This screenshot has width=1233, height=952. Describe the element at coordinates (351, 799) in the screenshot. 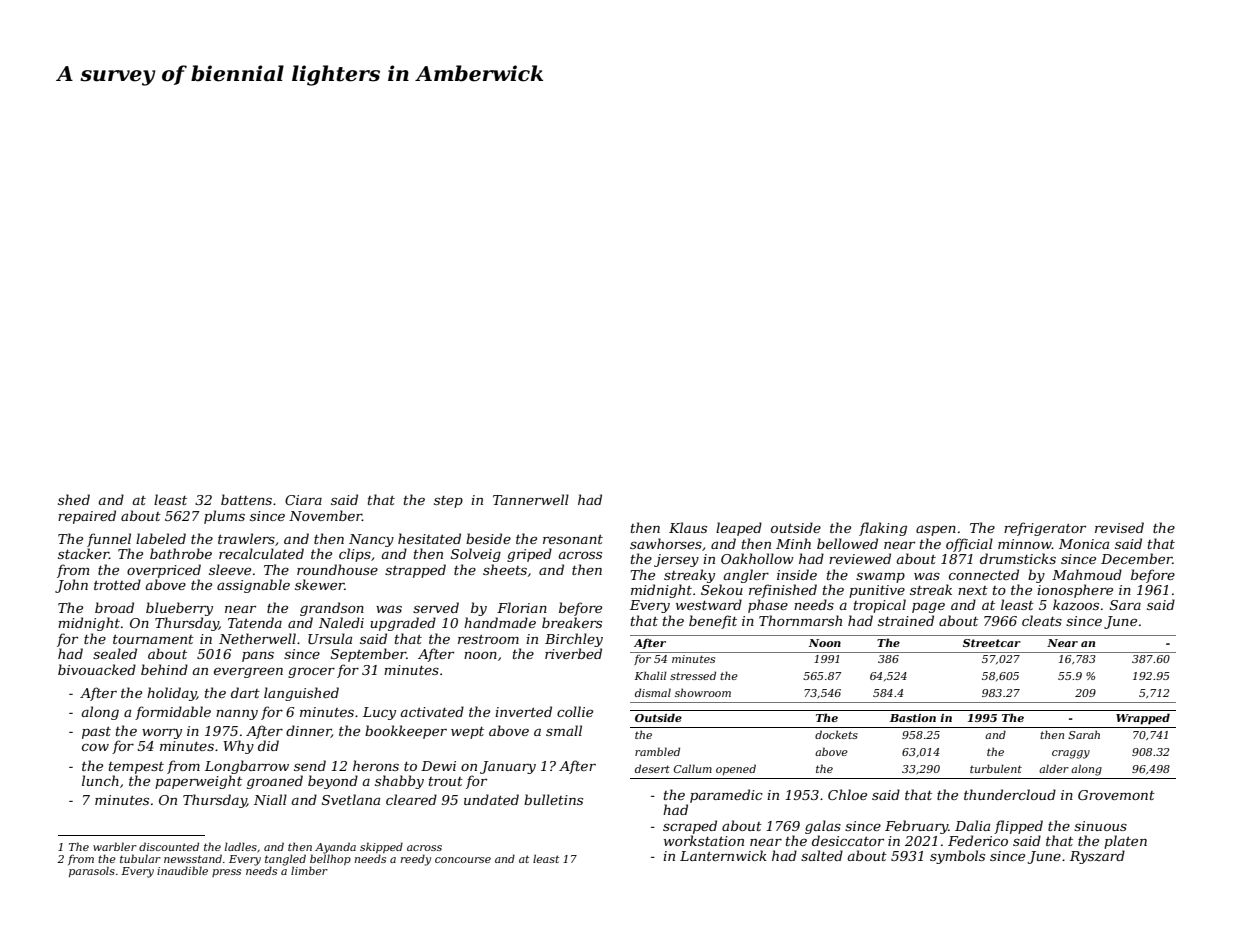

I see `Svetlana` at that location.
